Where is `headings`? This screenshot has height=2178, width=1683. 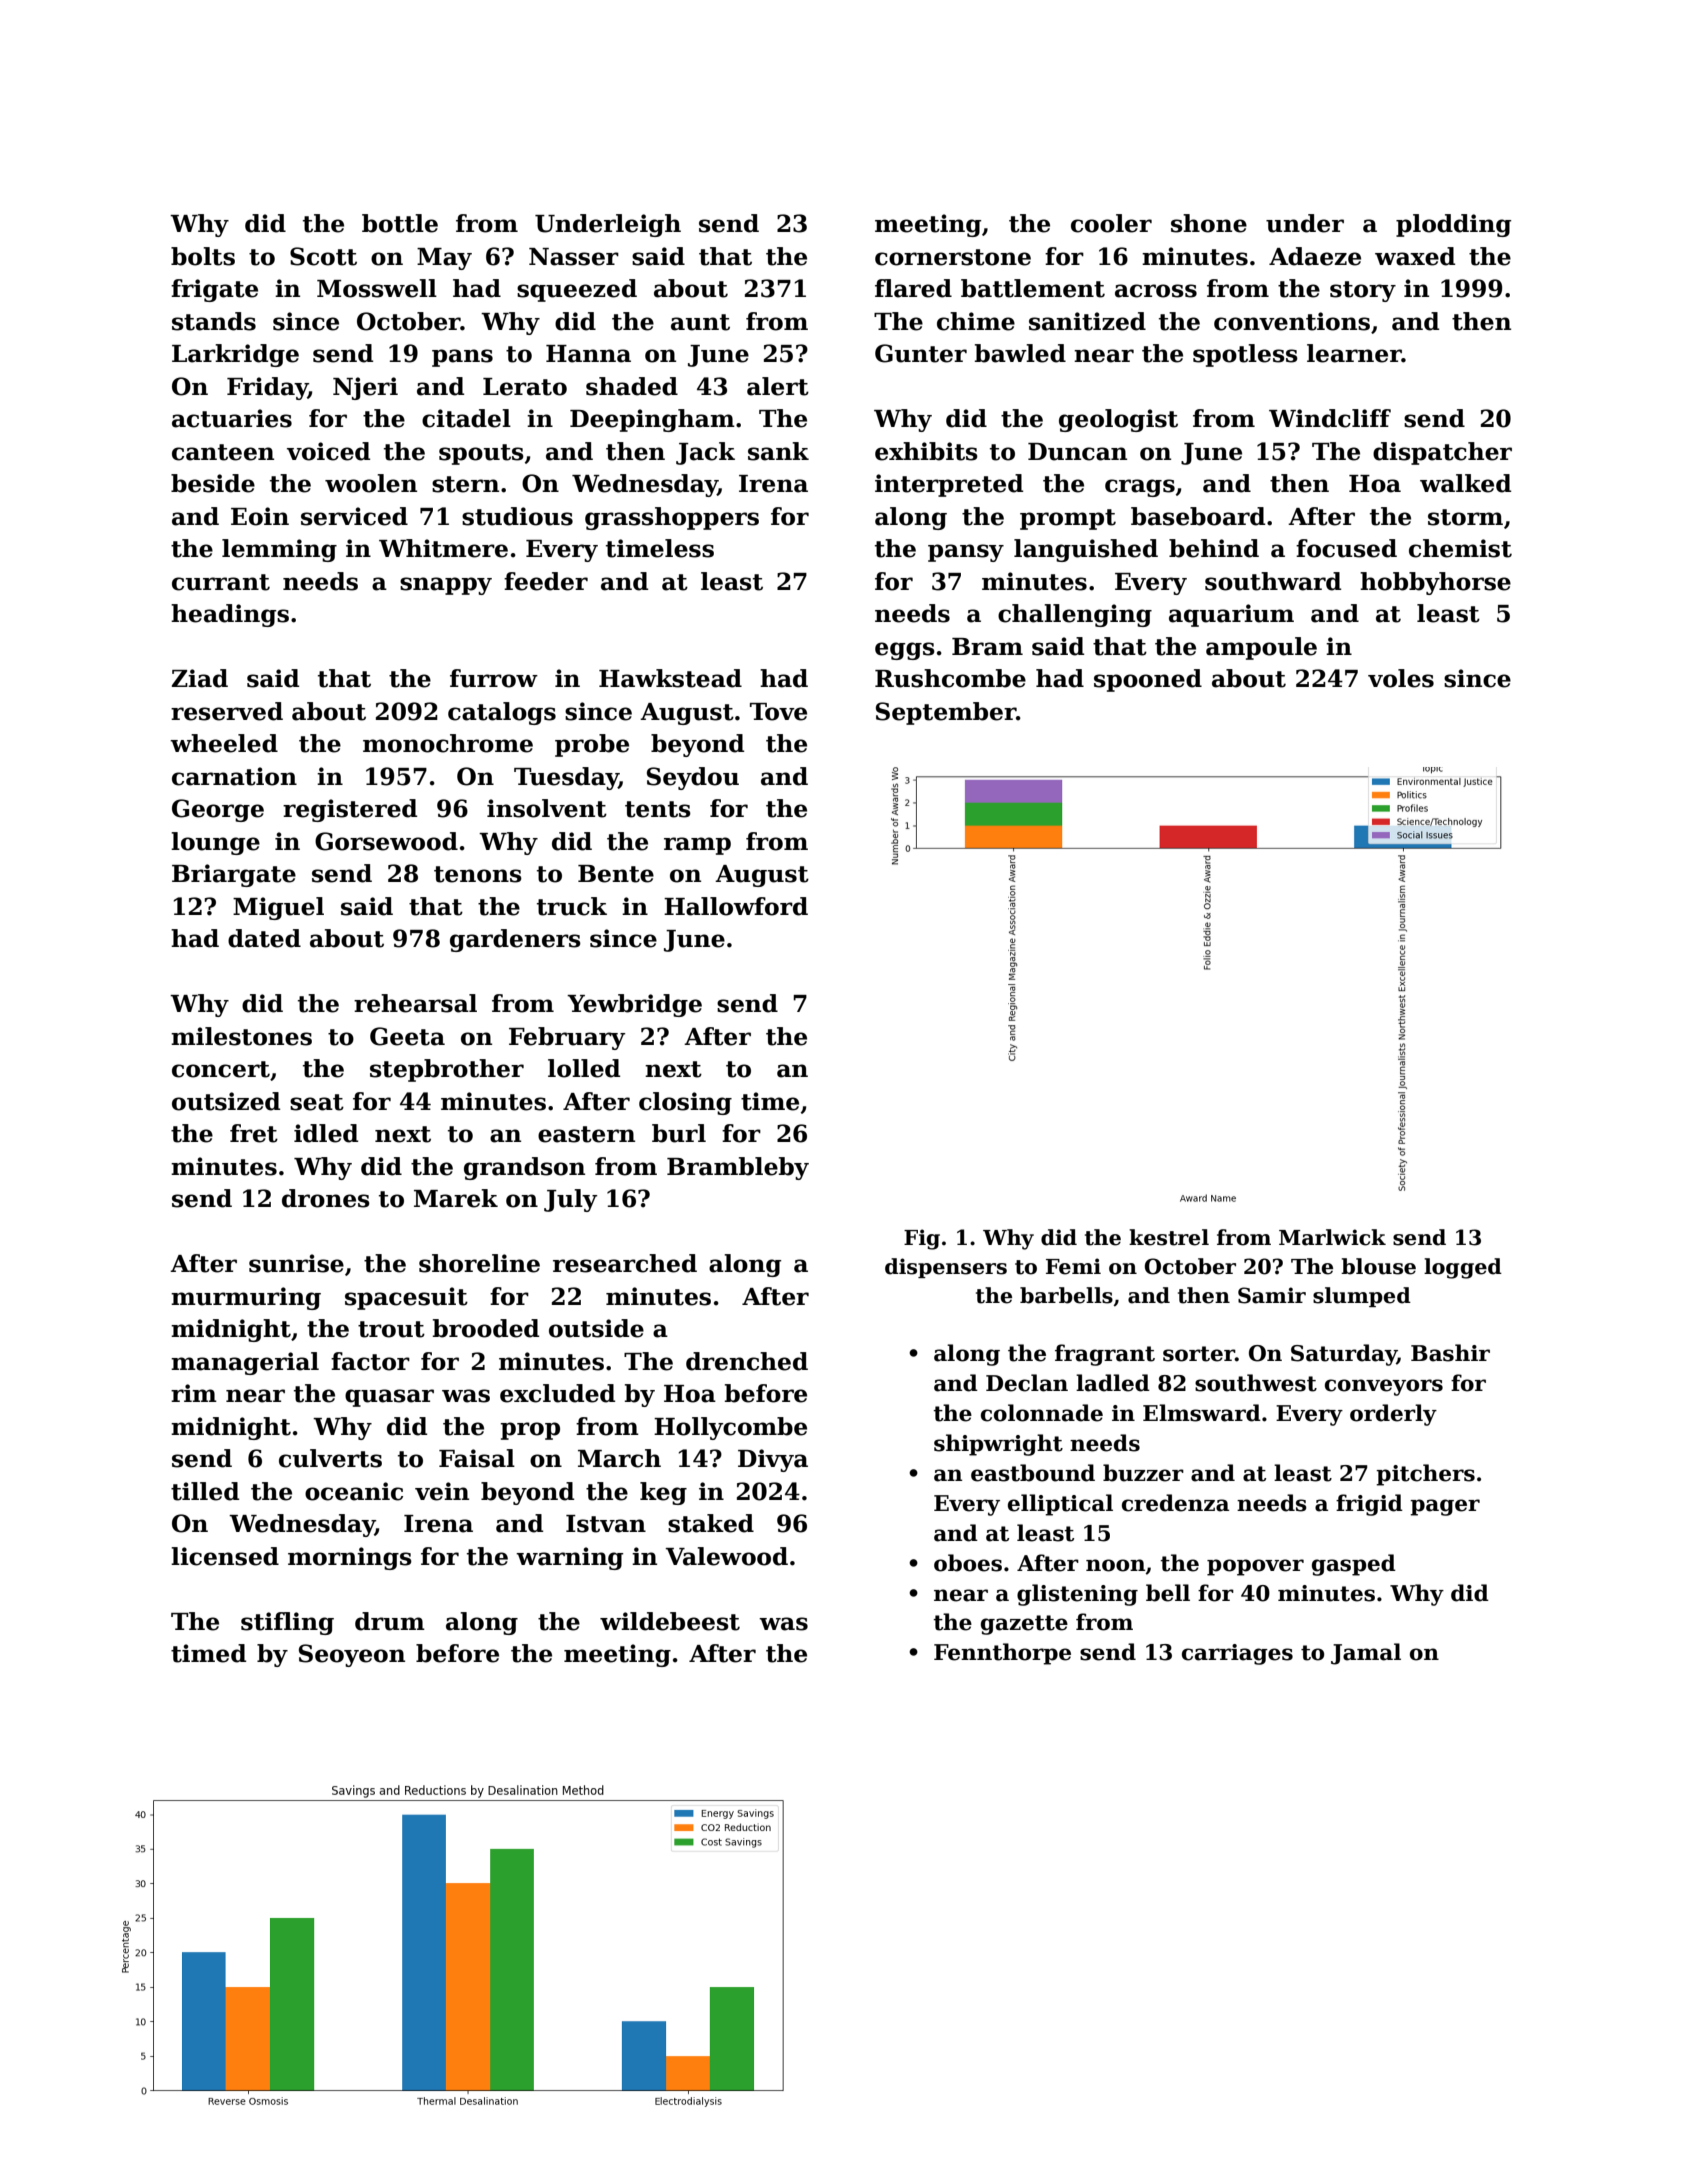
headings is located at coordinates (230, 615).
